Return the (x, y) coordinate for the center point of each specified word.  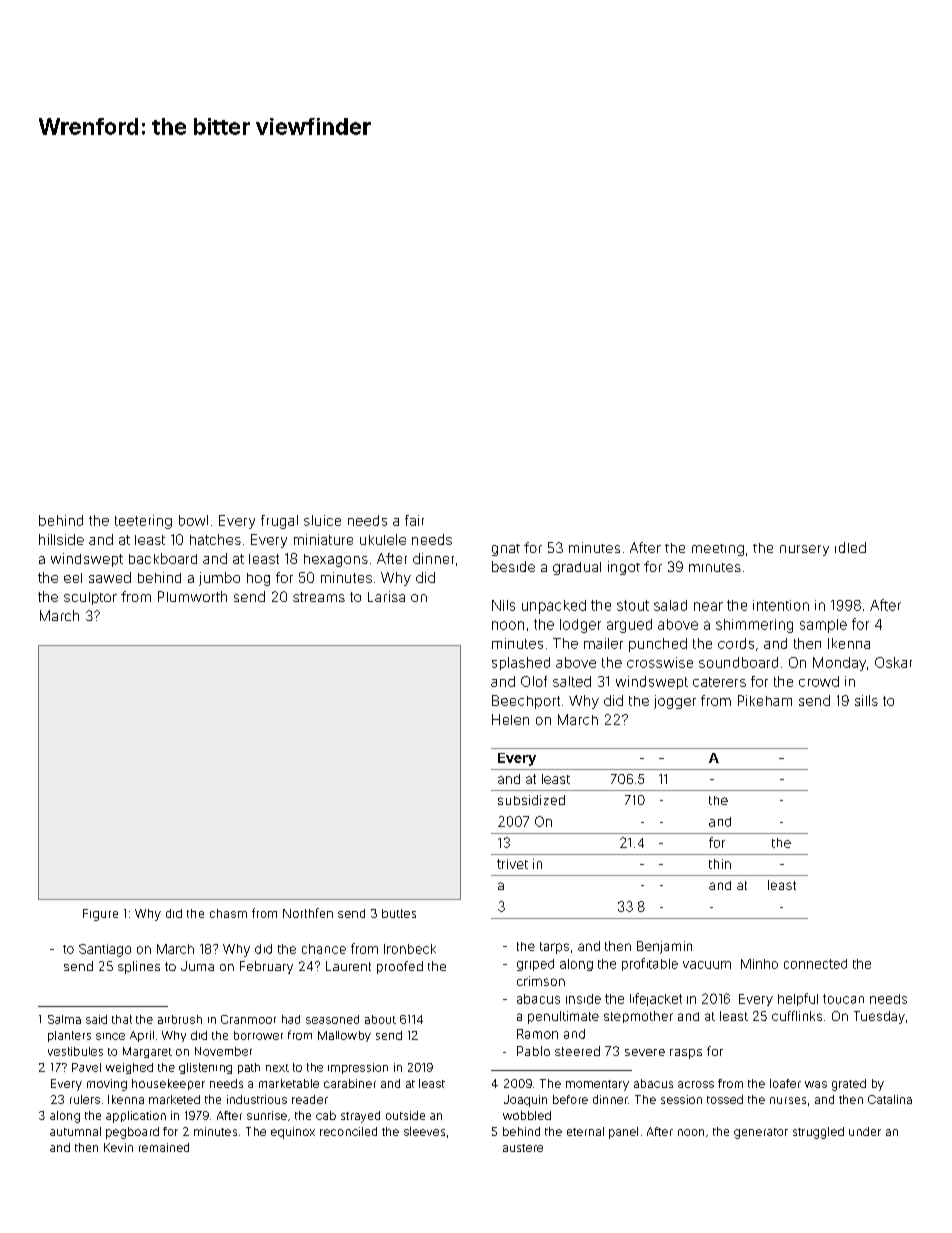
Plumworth (192, 596)
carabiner (350, 1083)
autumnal (75, 1131)
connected (815, 964)
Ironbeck (410, 949)
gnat (506, 550)
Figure (100, 915)
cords (736, 643)
